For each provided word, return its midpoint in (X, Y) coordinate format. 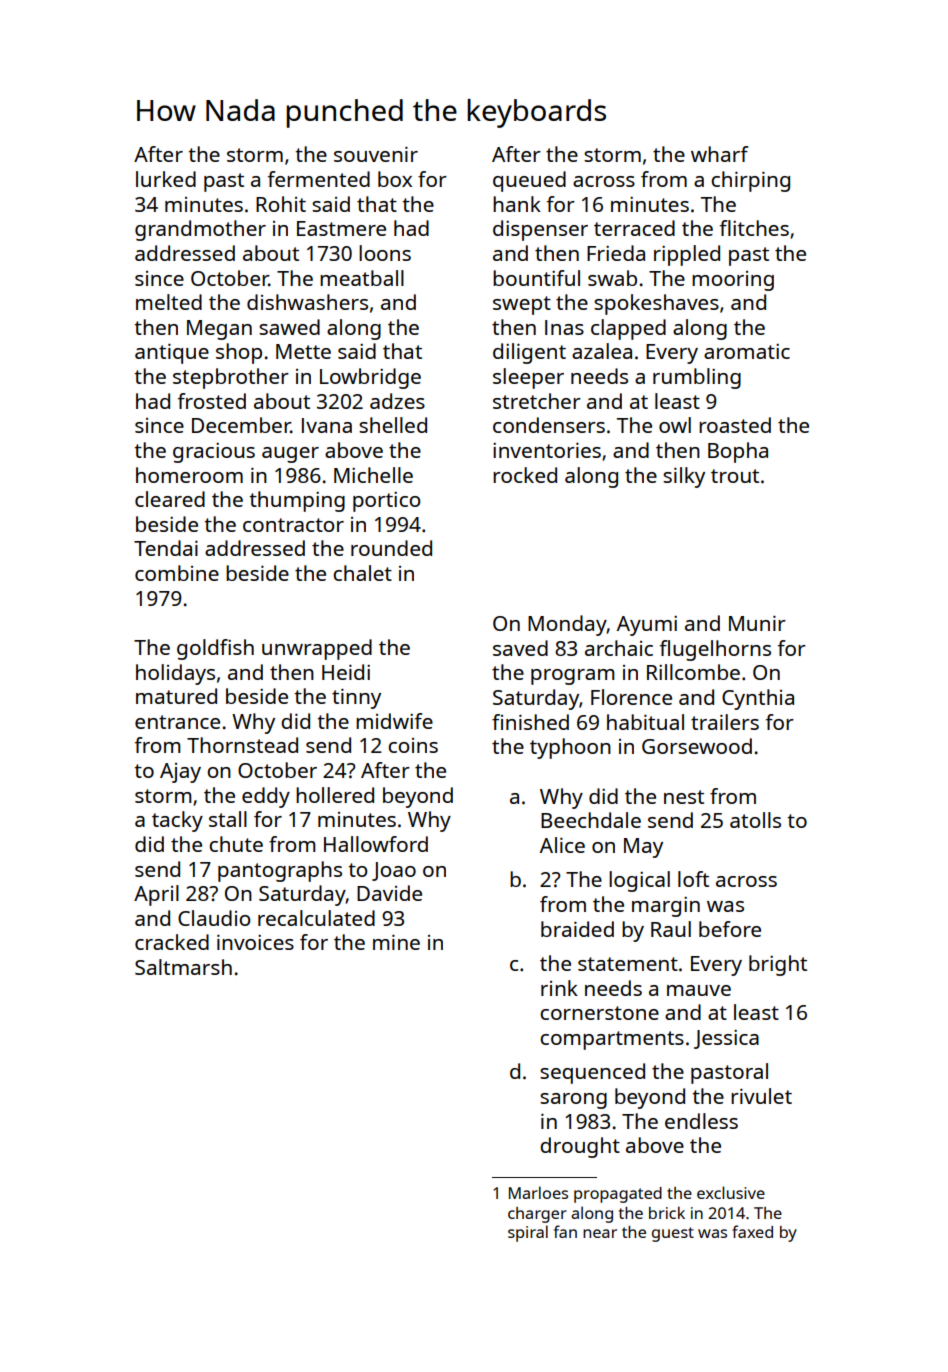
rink (559, 988)
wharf (720, 154)
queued (529, 181)
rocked (525, 475)
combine (177, 573)
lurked (166, 179)
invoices (255, 942)
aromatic (747, 351)
